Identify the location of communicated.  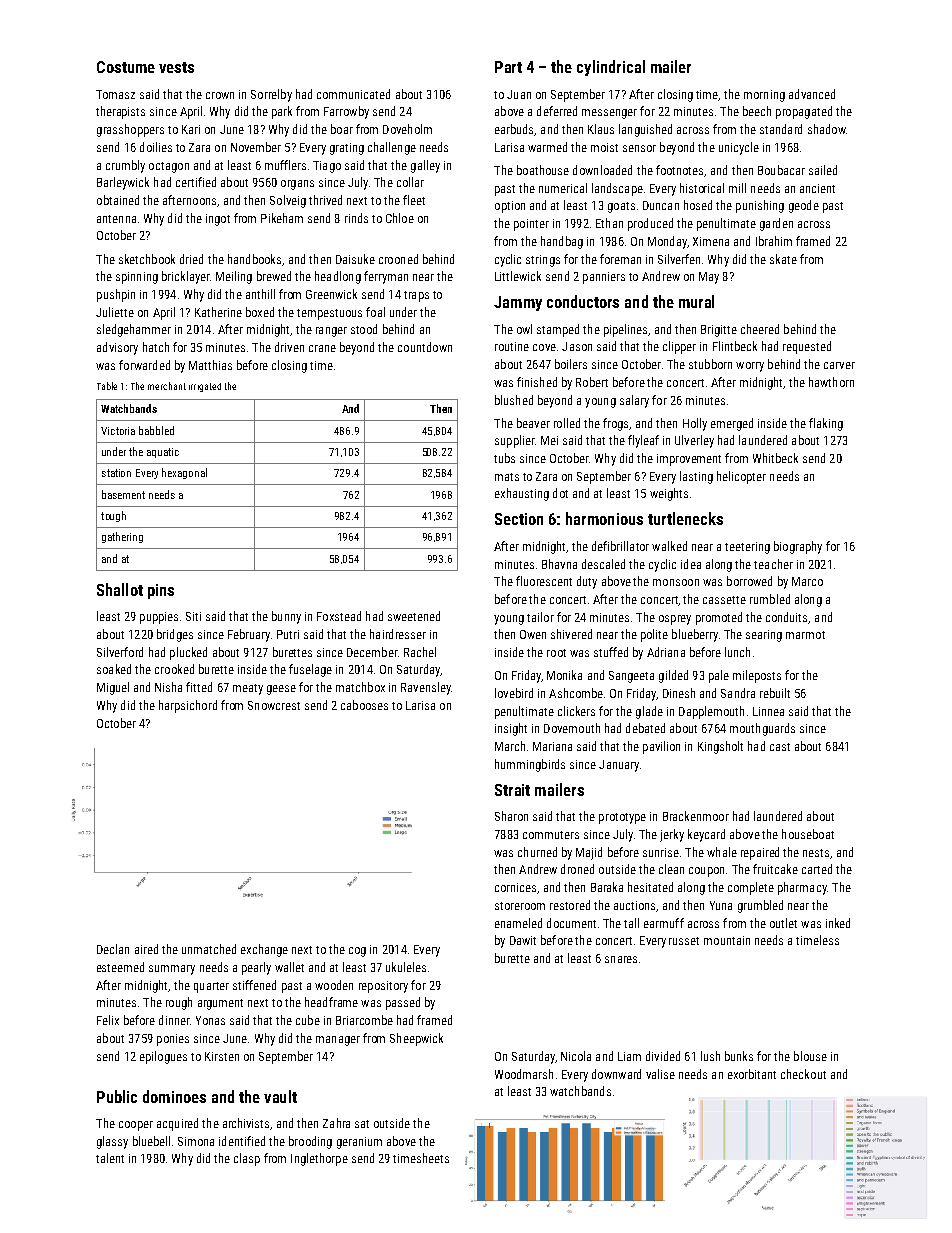
(353, 94).
